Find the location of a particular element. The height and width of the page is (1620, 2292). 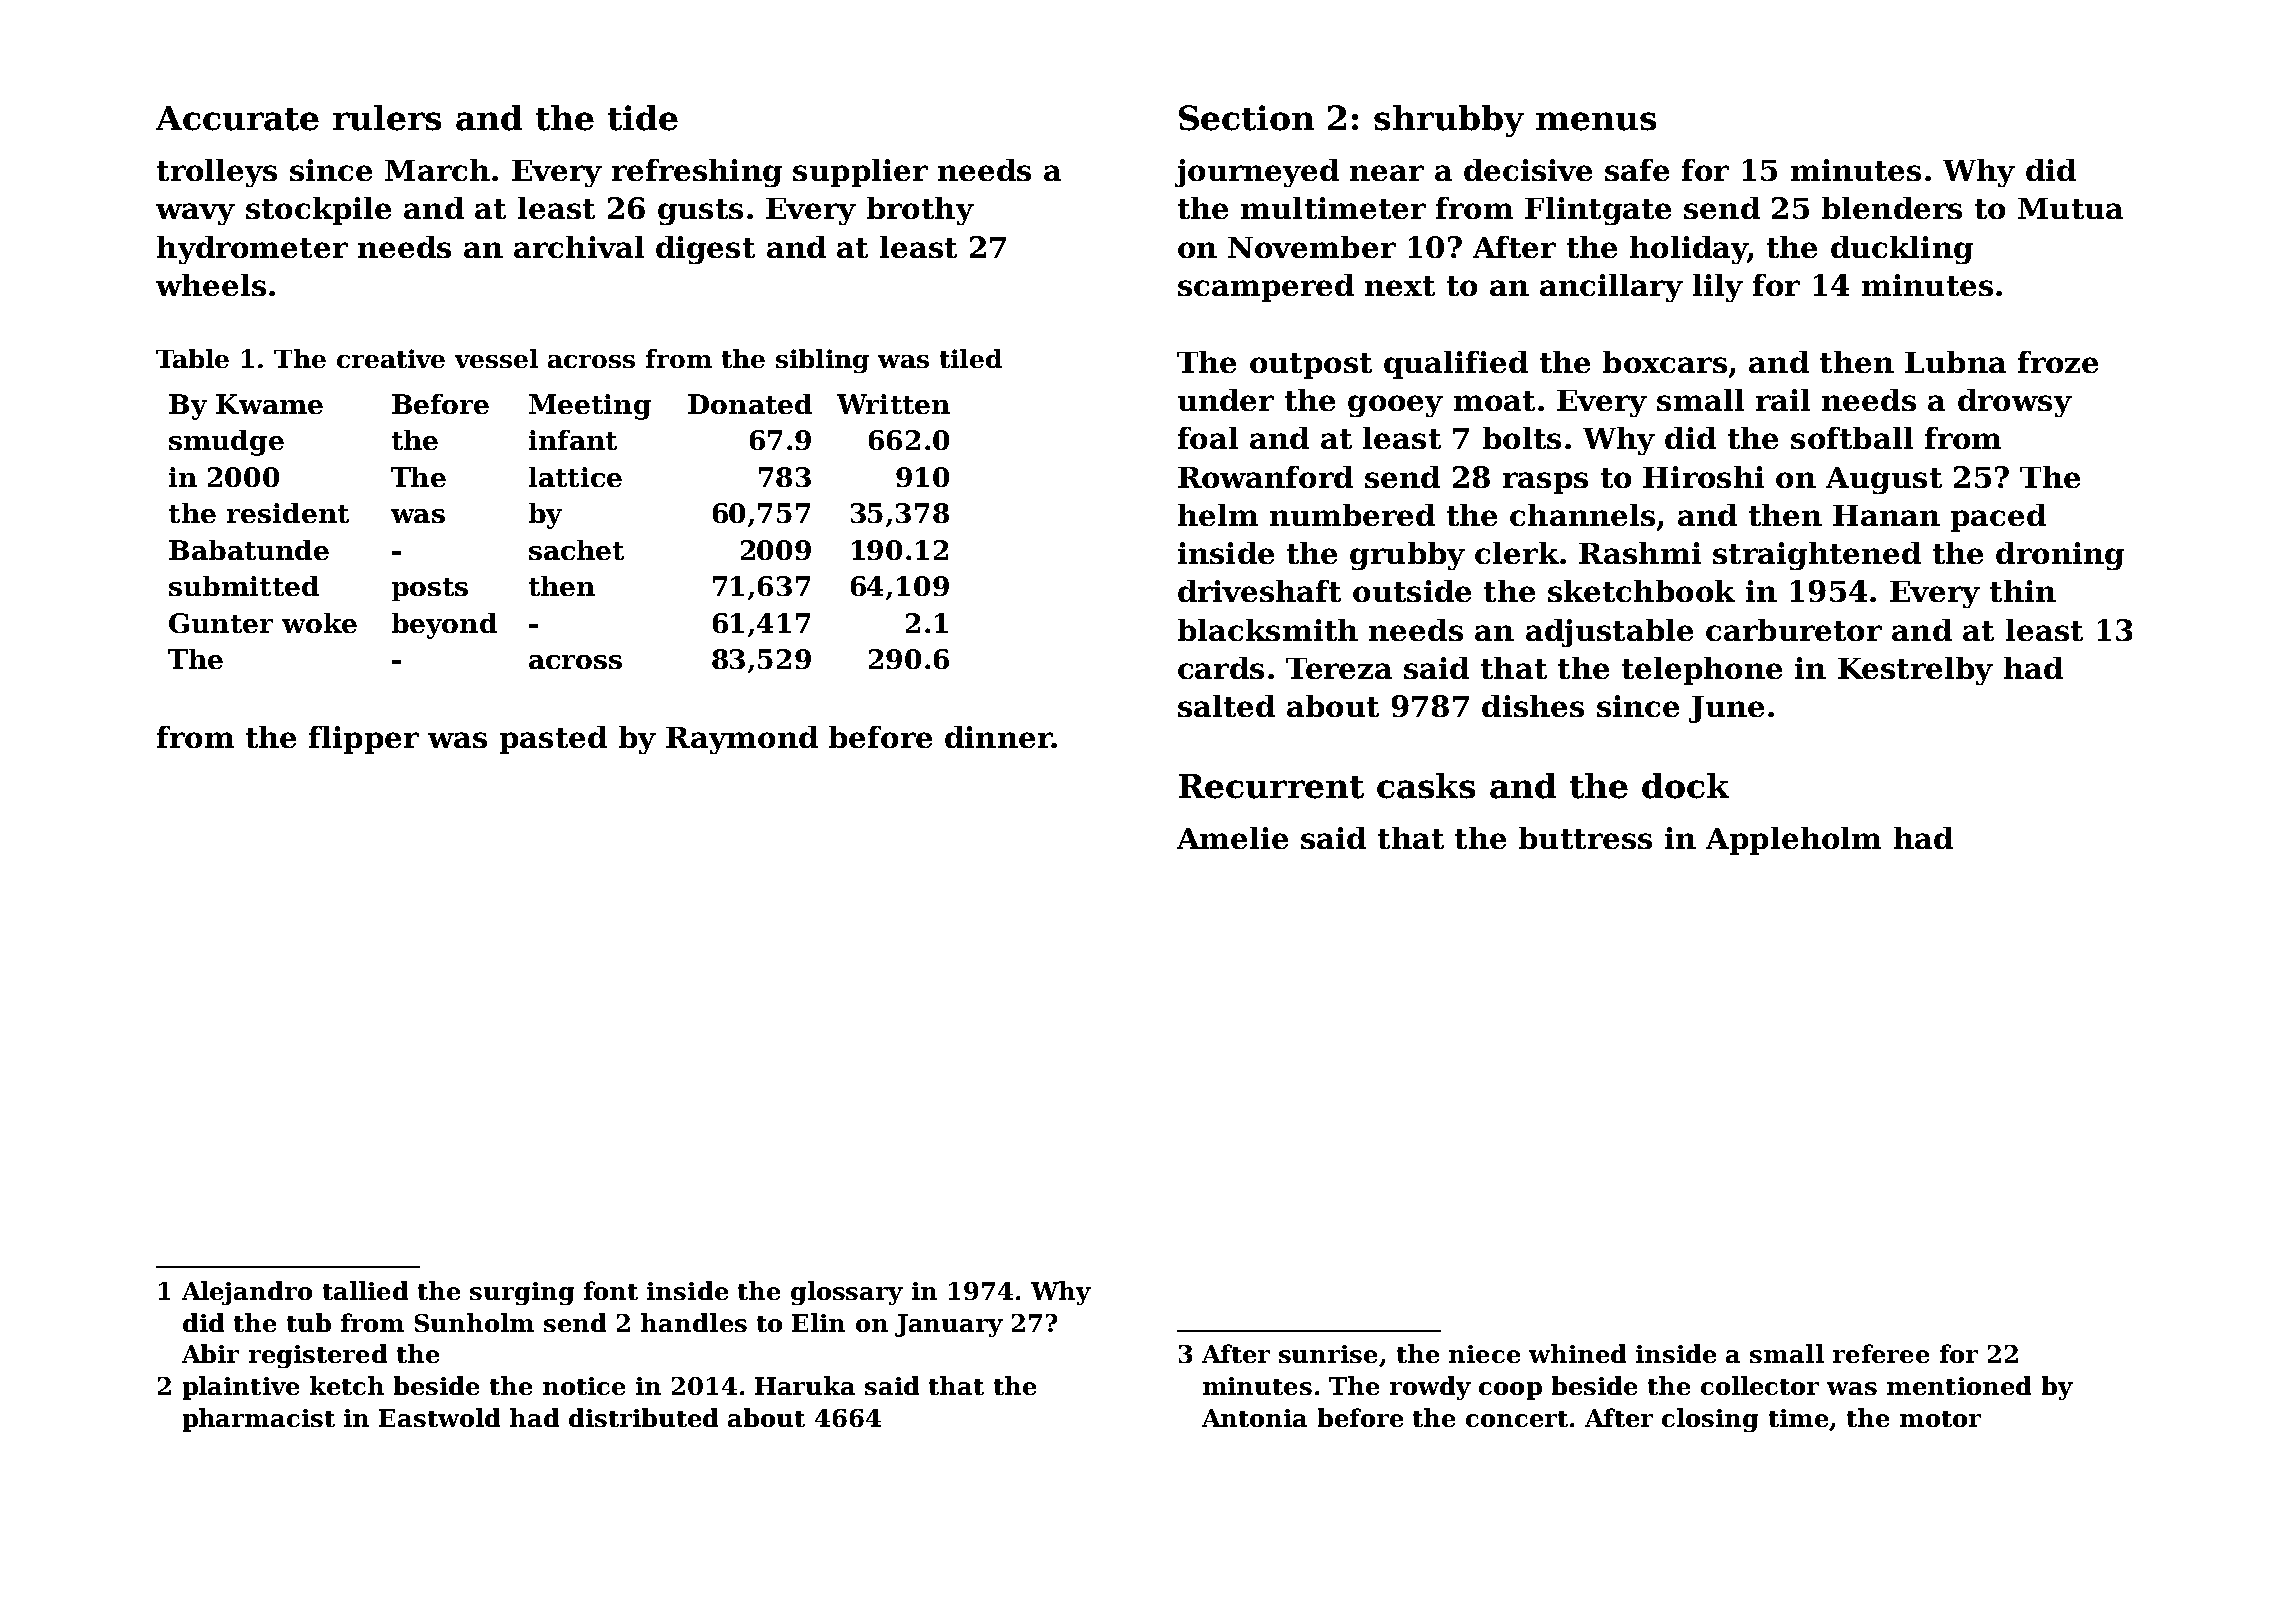

rowdy is located at coordinates (1430, 1388).
